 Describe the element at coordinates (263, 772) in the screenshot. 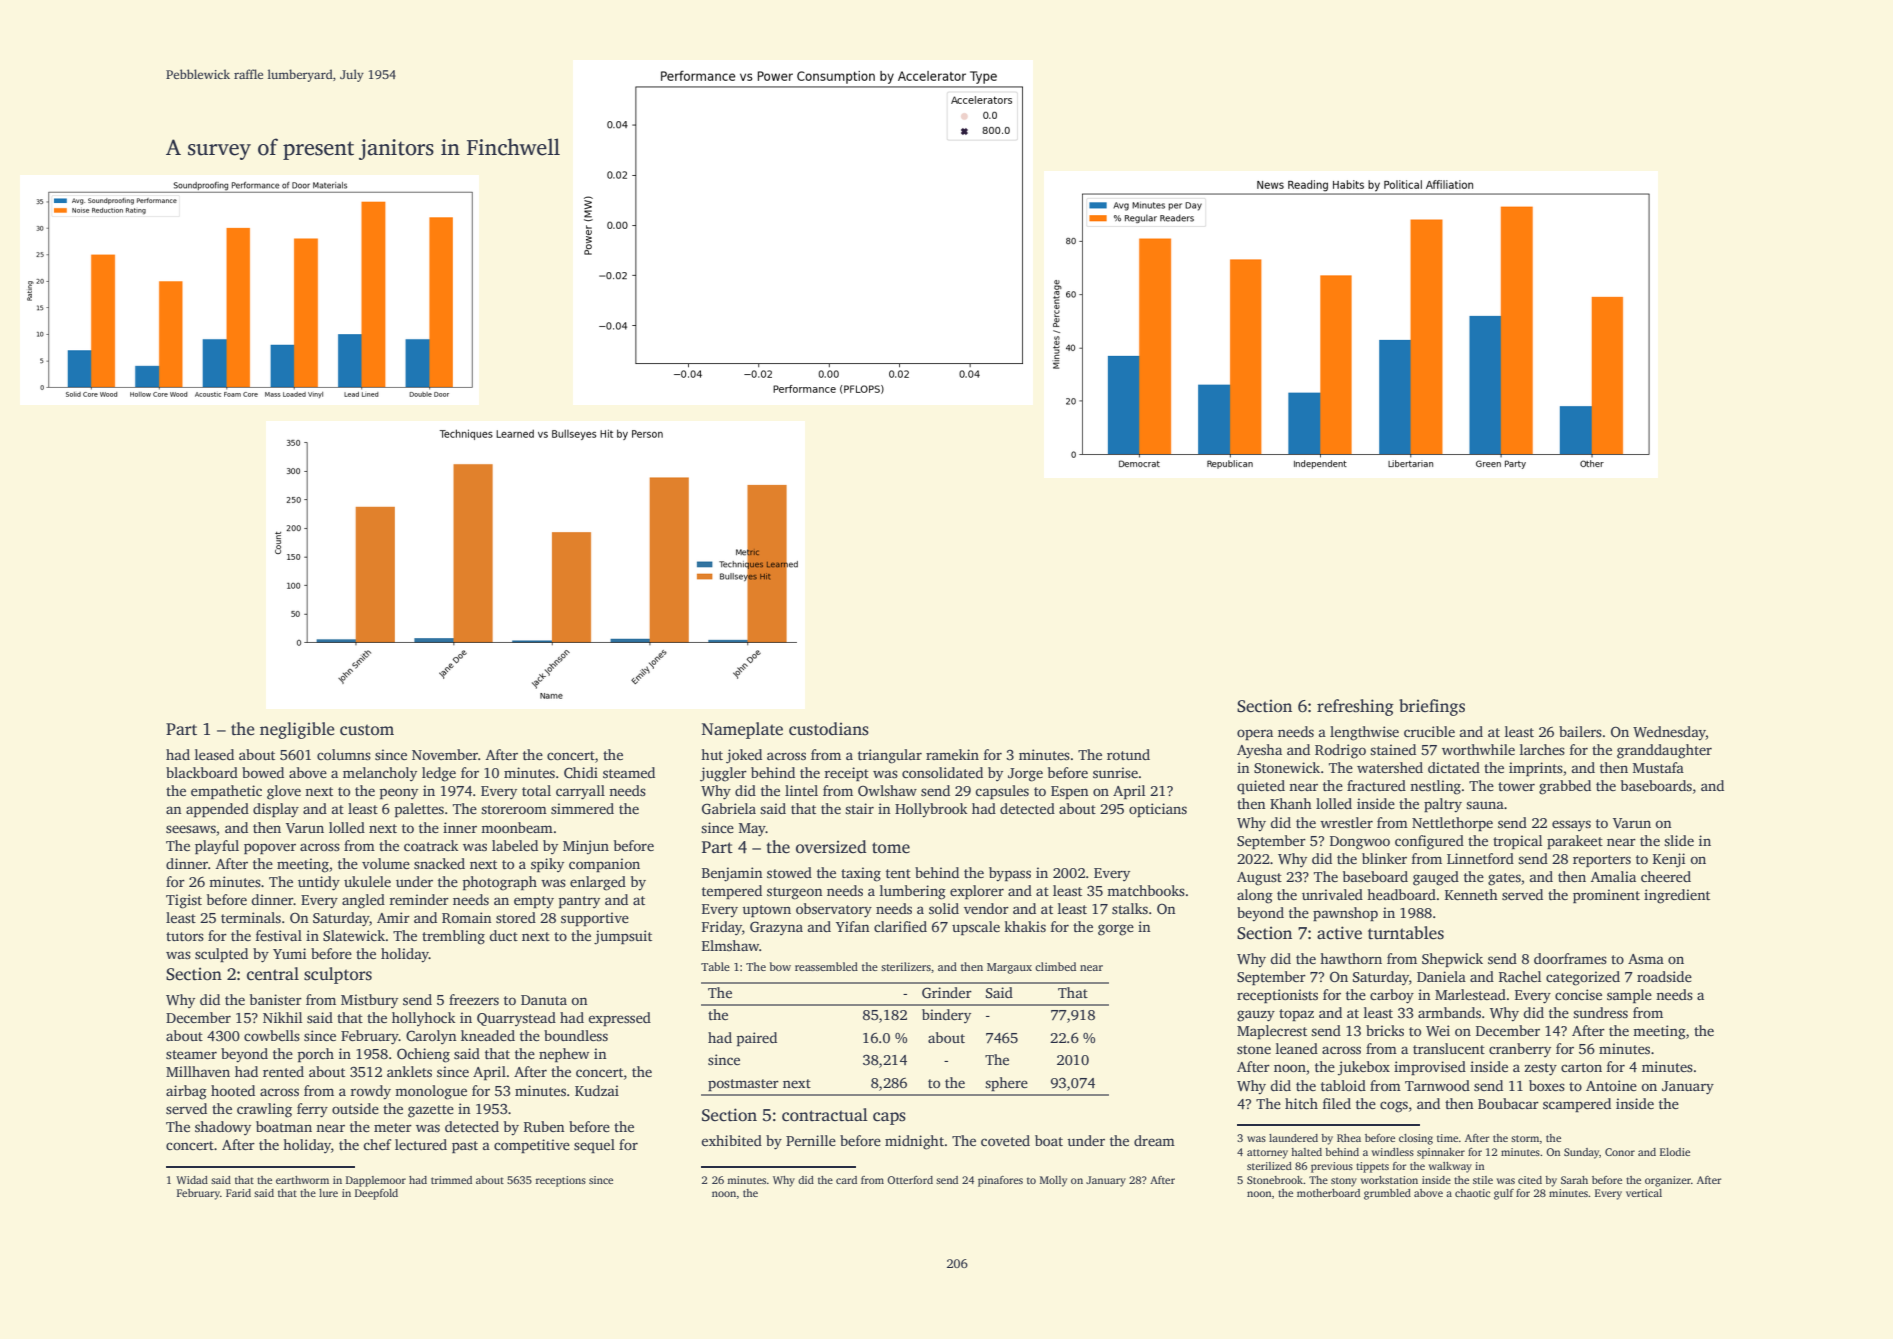

I see `bowed` at that location.
